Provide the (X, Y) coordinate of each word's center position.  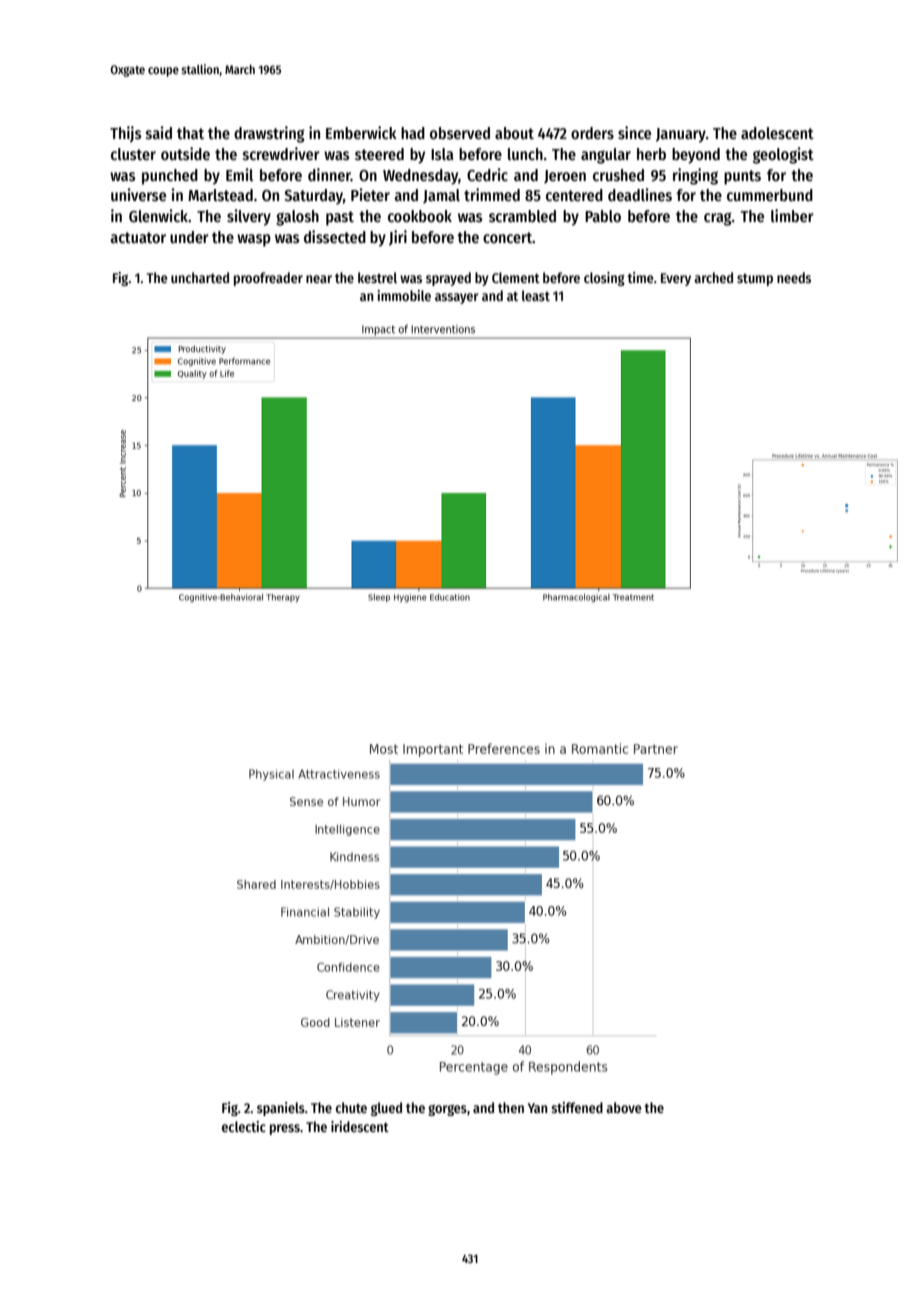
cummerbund (770, 195)
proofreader (268, 279)
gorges (447, 1110)
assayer (457, 298)
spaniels (281, 1109)
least (536, 295)
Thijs (126, 134)
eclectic (244, 1126)
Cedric (487, 174)
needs (794, 277)
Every (676, 279)
